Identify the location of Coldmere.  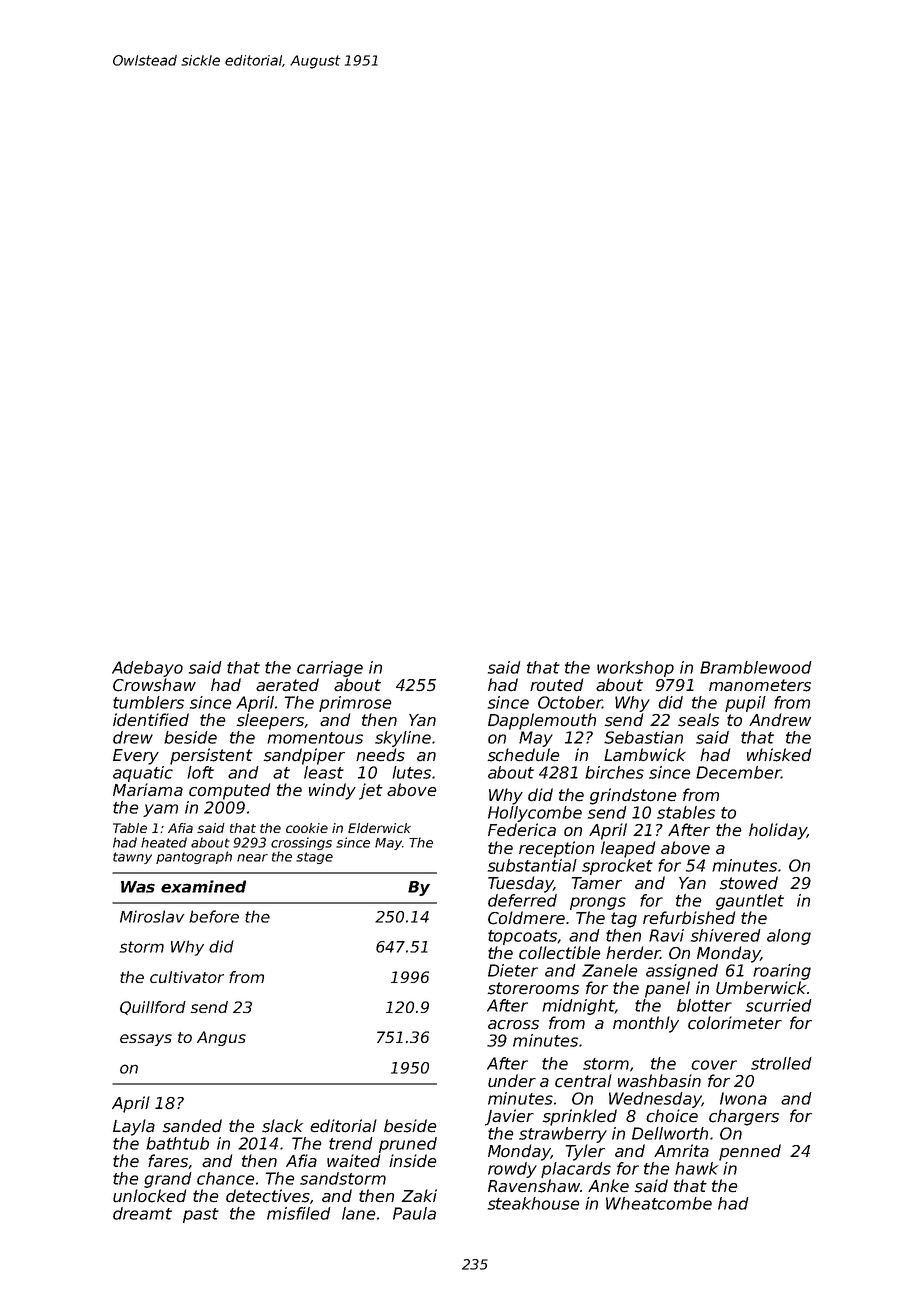
(526, 918).
